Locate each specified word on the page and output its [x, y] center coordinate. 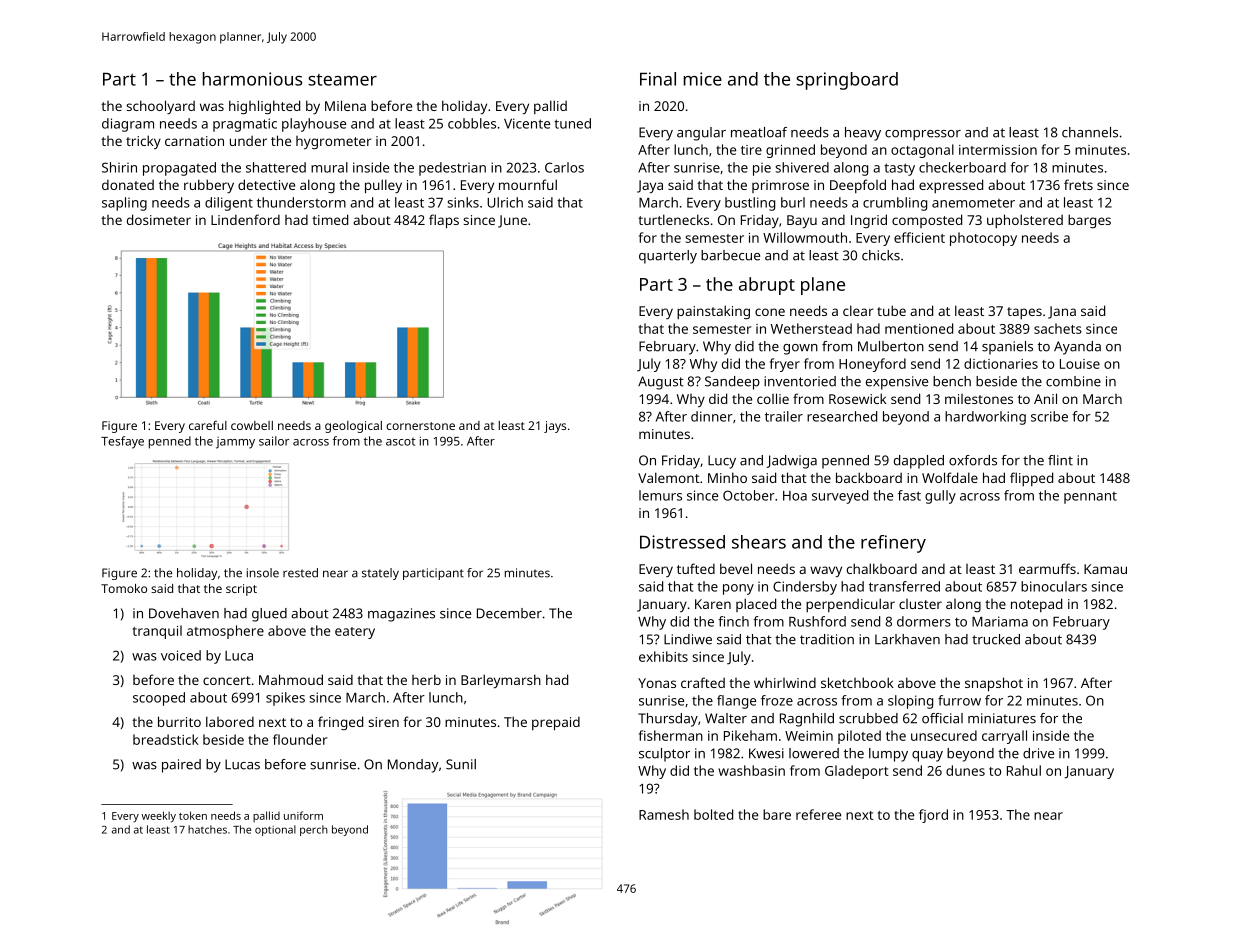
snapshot [994, 684]
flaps [444, 221]
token [193, 815]
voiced [181, 655]
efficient [919, 237]
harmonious [252, 79]
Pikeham [750, 735]
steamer [342, 80]
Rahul [1024, 770]
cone [770, 312]
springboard [847, 81]
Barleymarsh [501, 681]
